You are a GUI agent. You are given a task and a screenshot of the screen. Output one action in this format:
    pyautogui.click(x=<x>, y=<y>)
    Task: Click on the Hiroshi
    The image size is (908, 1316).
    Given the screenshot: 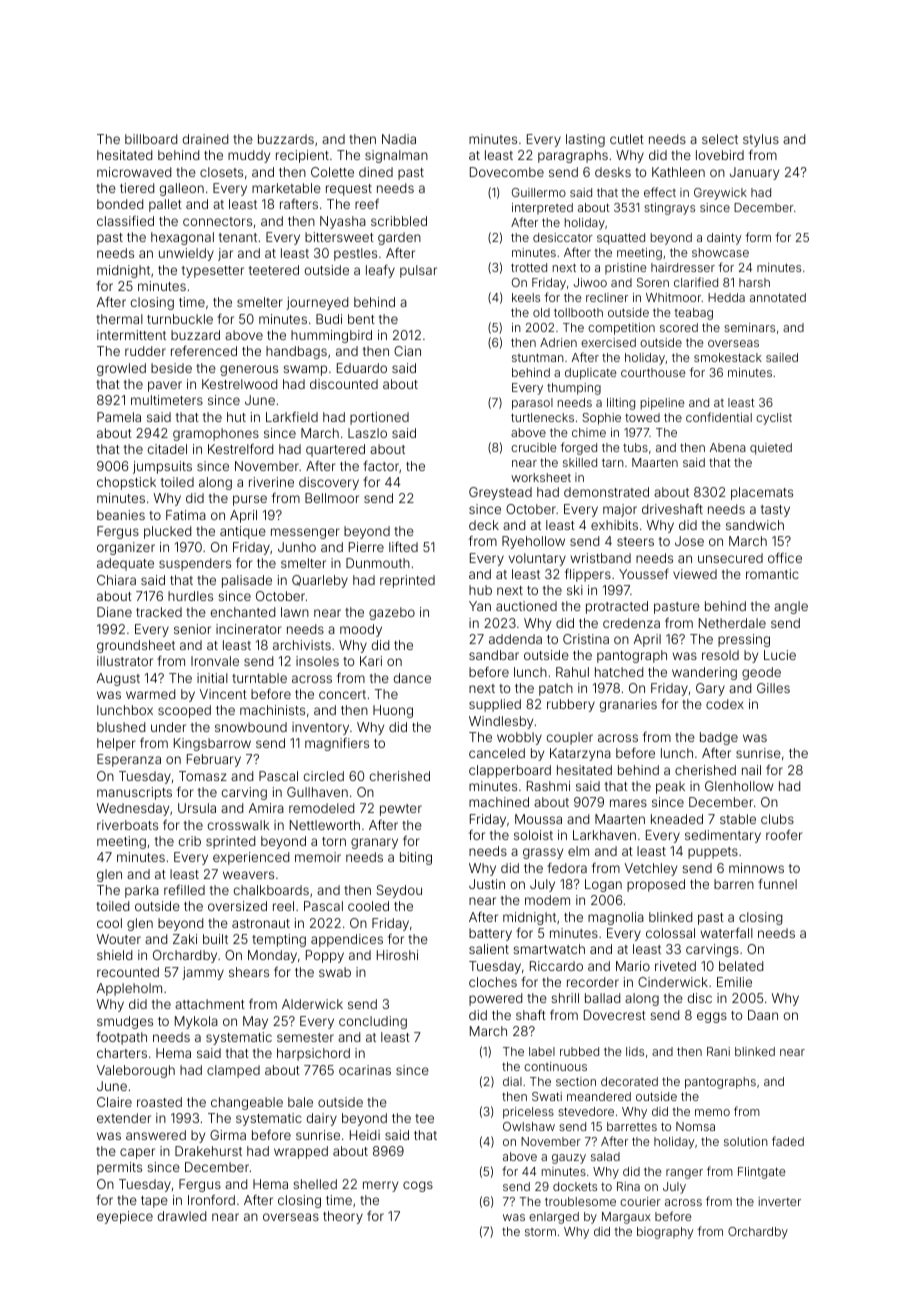 What is the action you would take?
    pyautogui.click(x=397, y=955)
